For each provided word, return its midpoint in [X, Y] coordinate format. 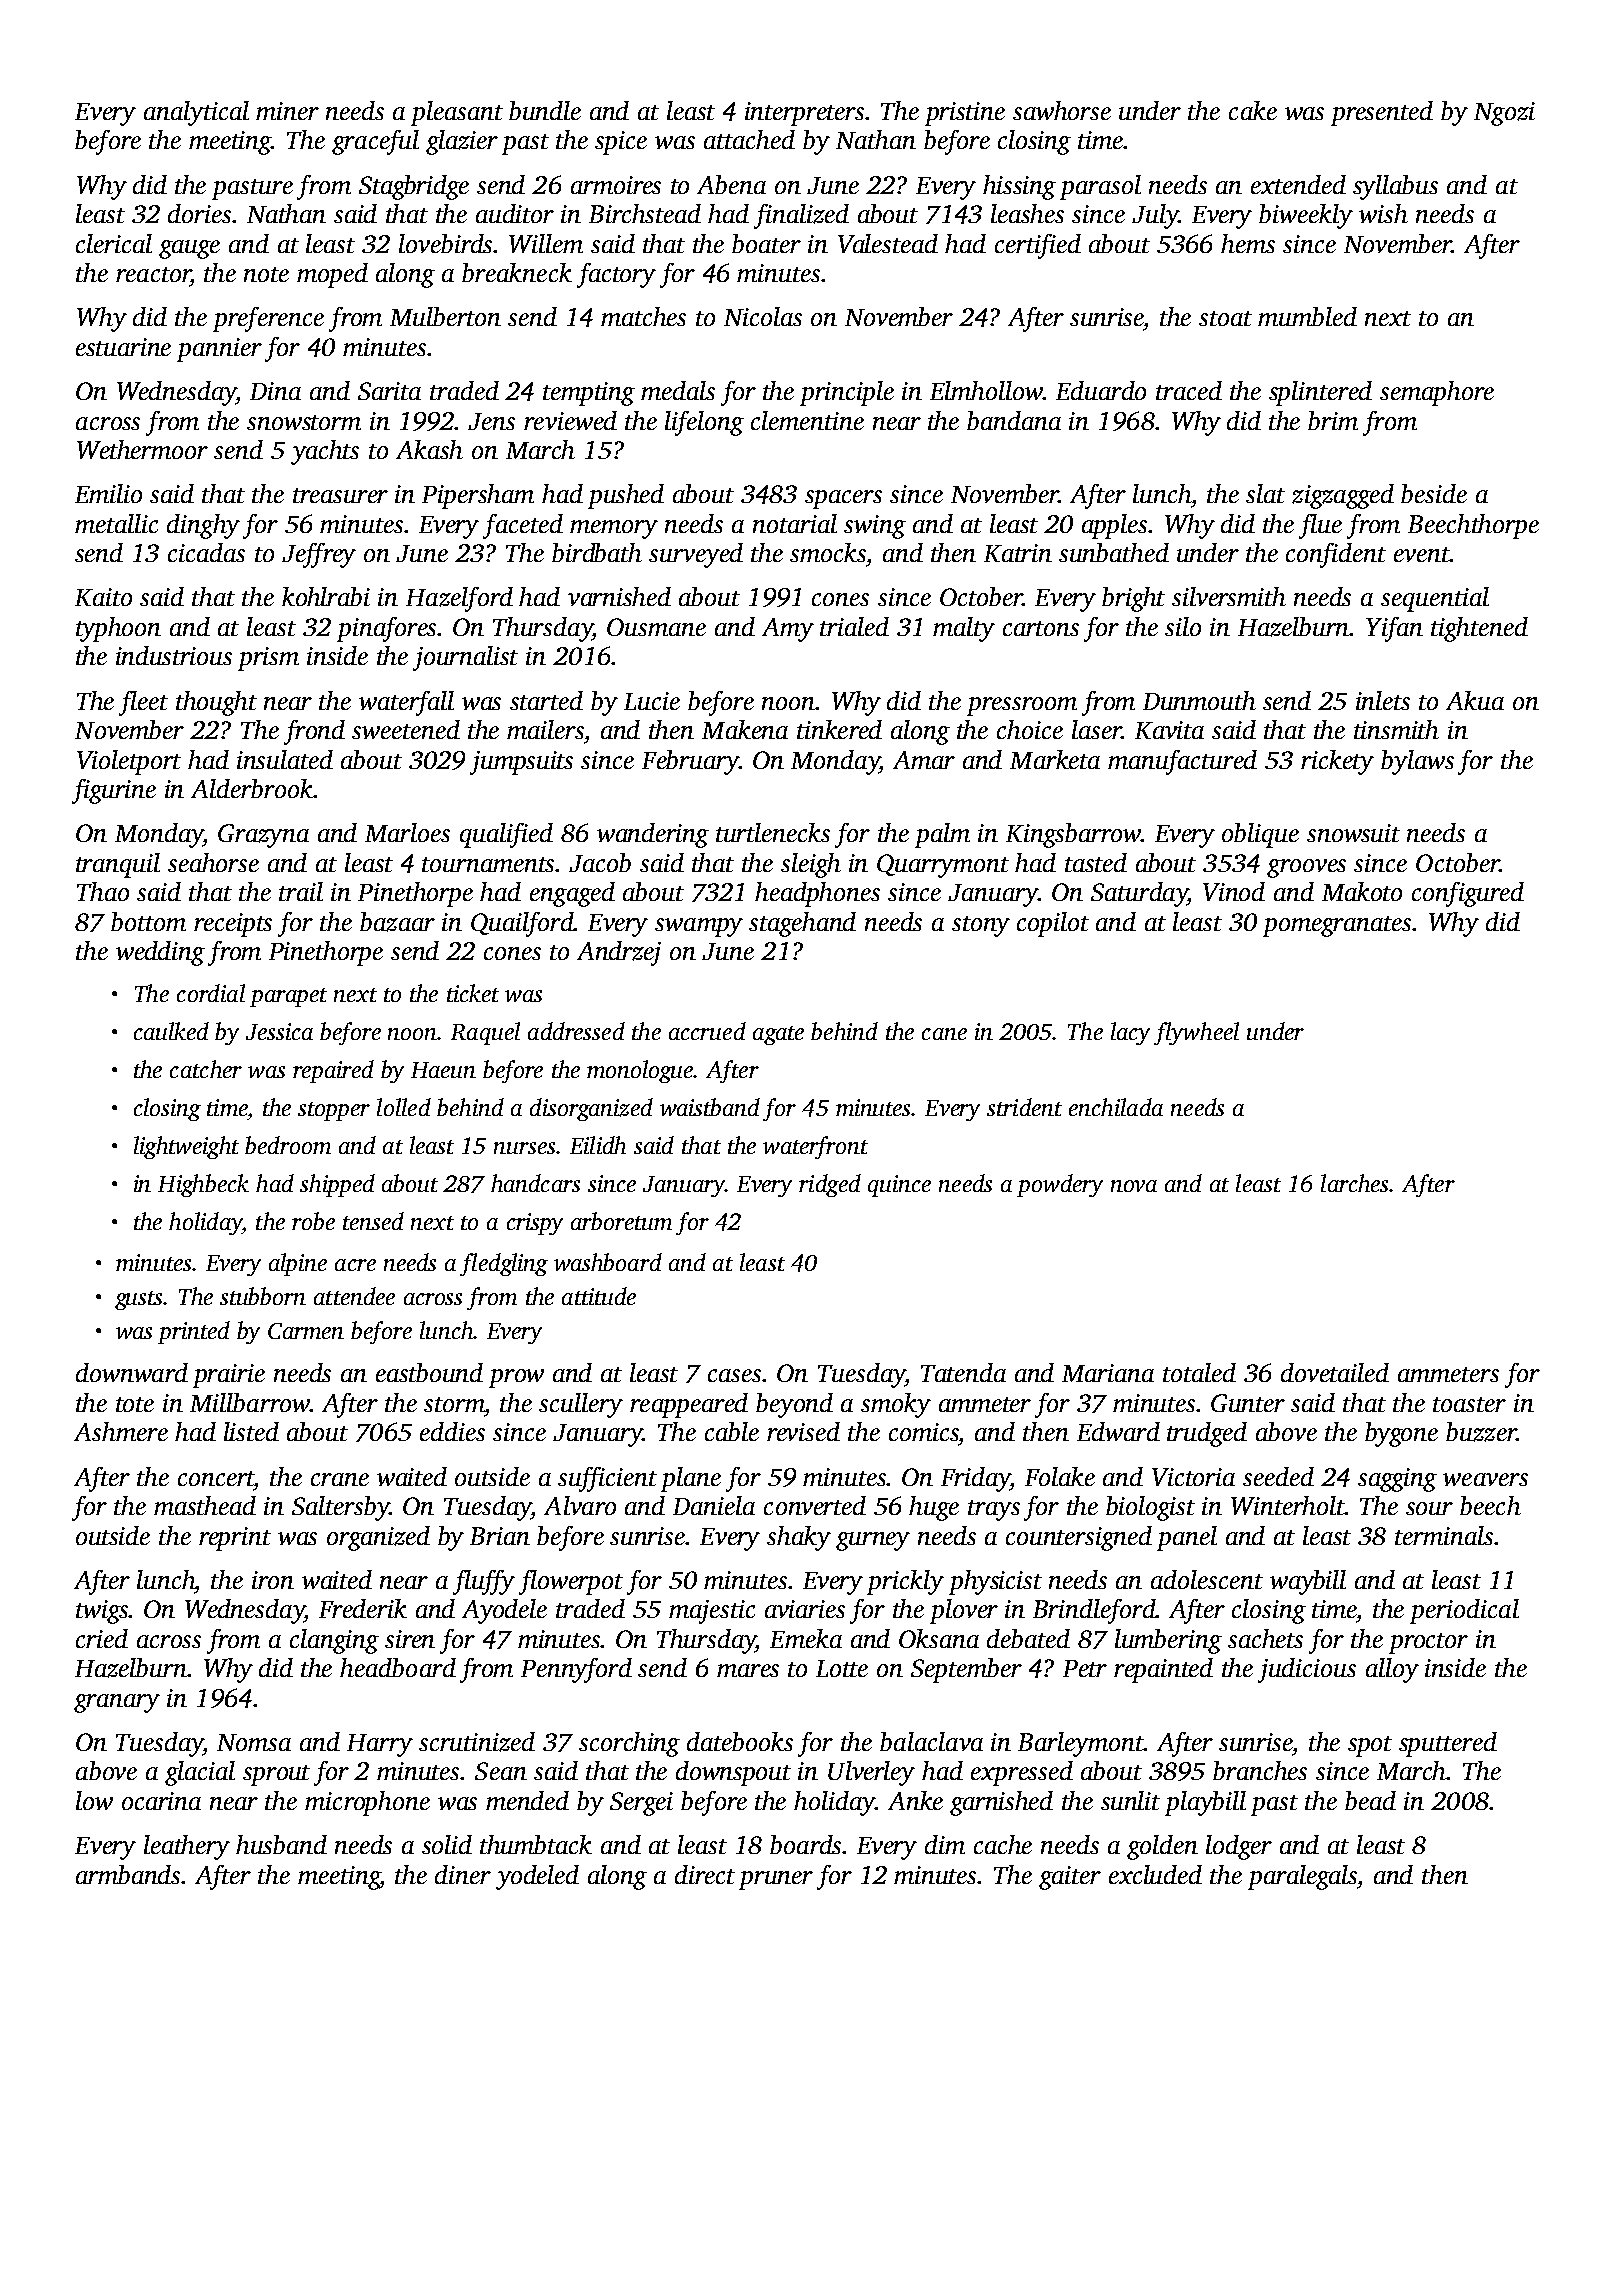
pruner [776, 1880]
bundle [545, 110]
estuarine [123, 347]
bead [1370, 1800]
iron [273, 1580]
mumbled [1307, 316]
